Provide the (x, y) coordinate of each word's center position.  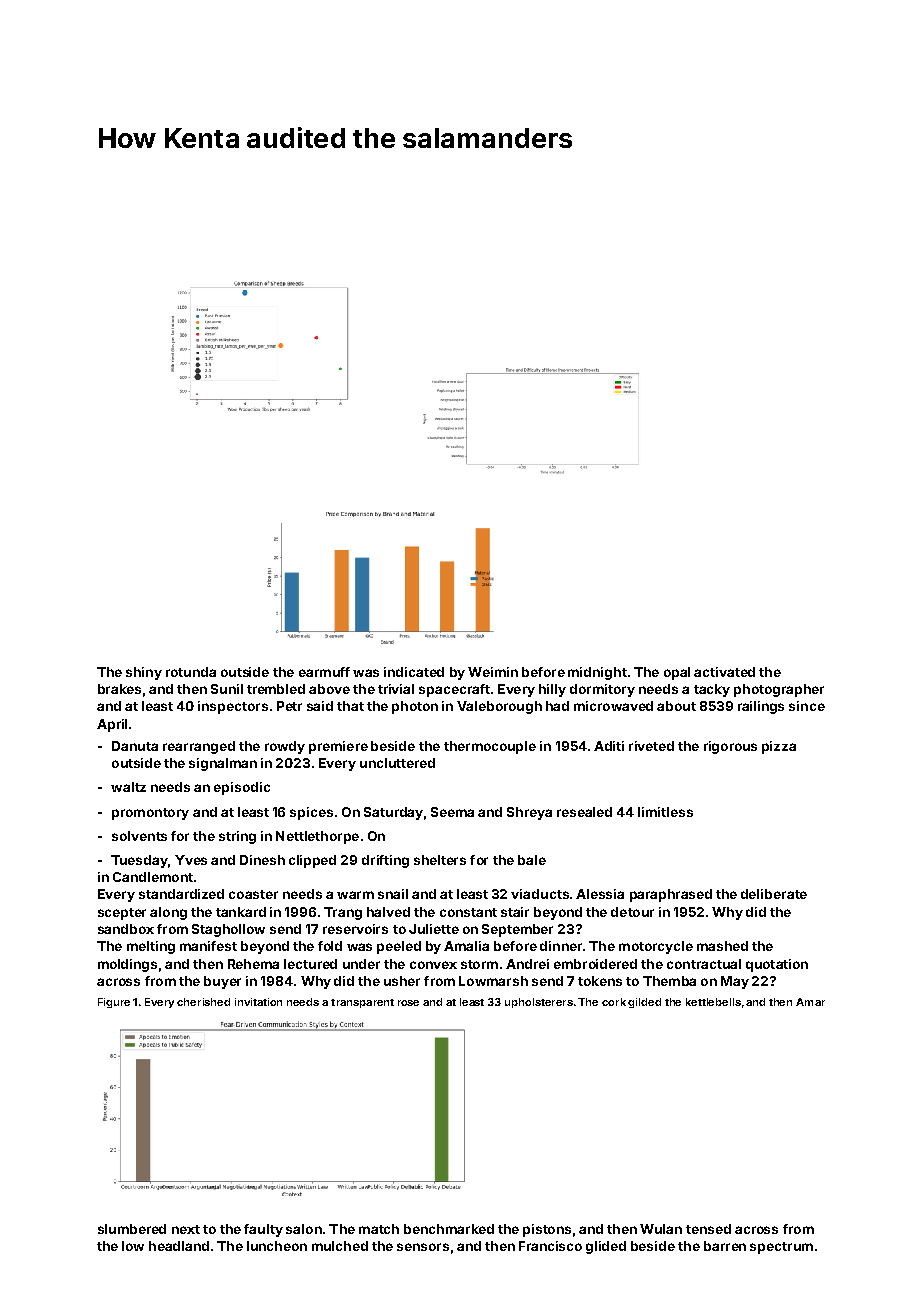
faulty (263, 1230)
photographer (779, 690)
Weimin (493, 672)
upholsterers (539, 1003)
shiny (144, 673)
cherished (203, 1002)
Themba (669, 981)
